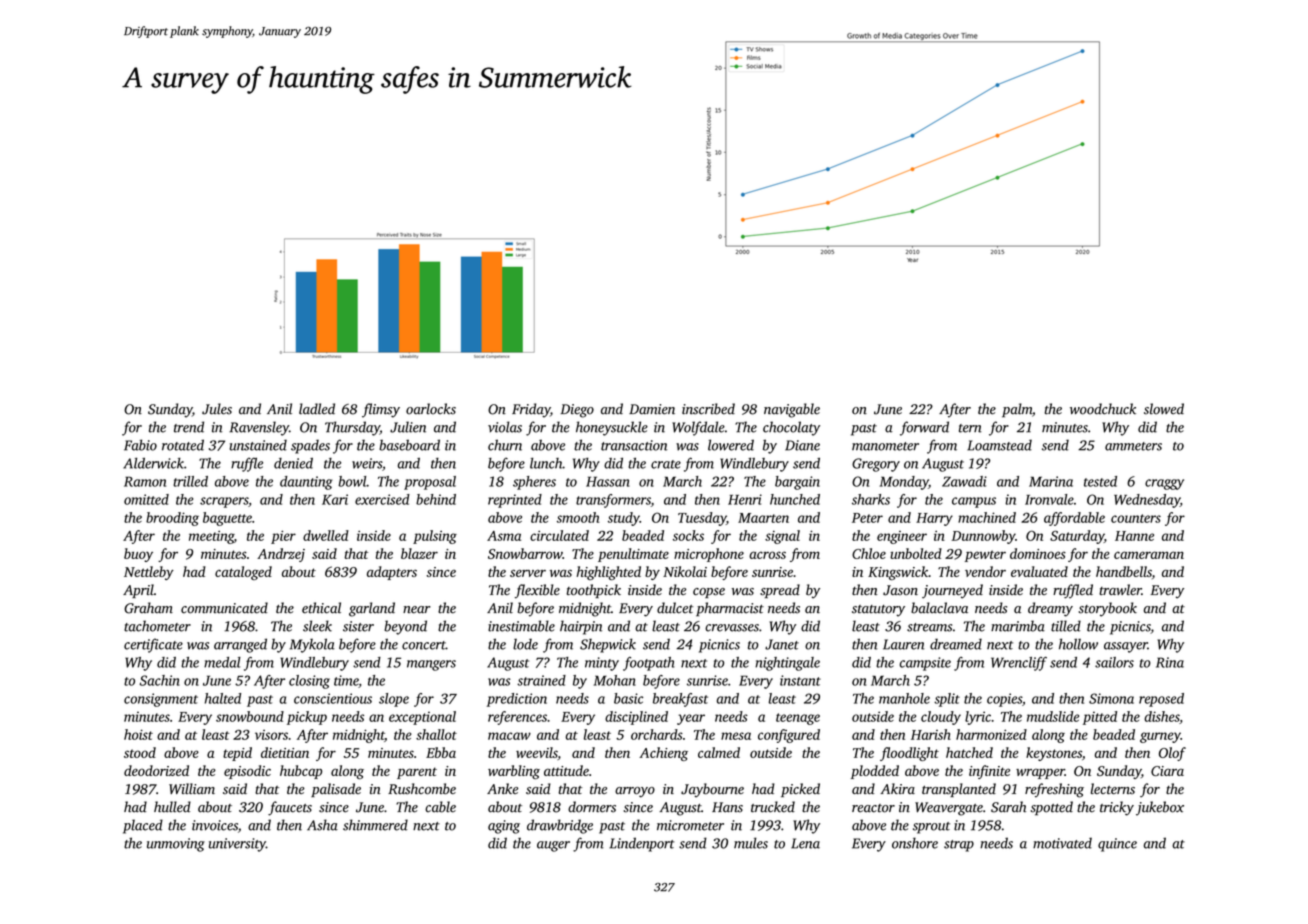 Image resolution: width=1308 pixels, height=924 pixels. Describe the element at coordinates (633, 555) in the screenshot. I see `penultimate` at that location.
